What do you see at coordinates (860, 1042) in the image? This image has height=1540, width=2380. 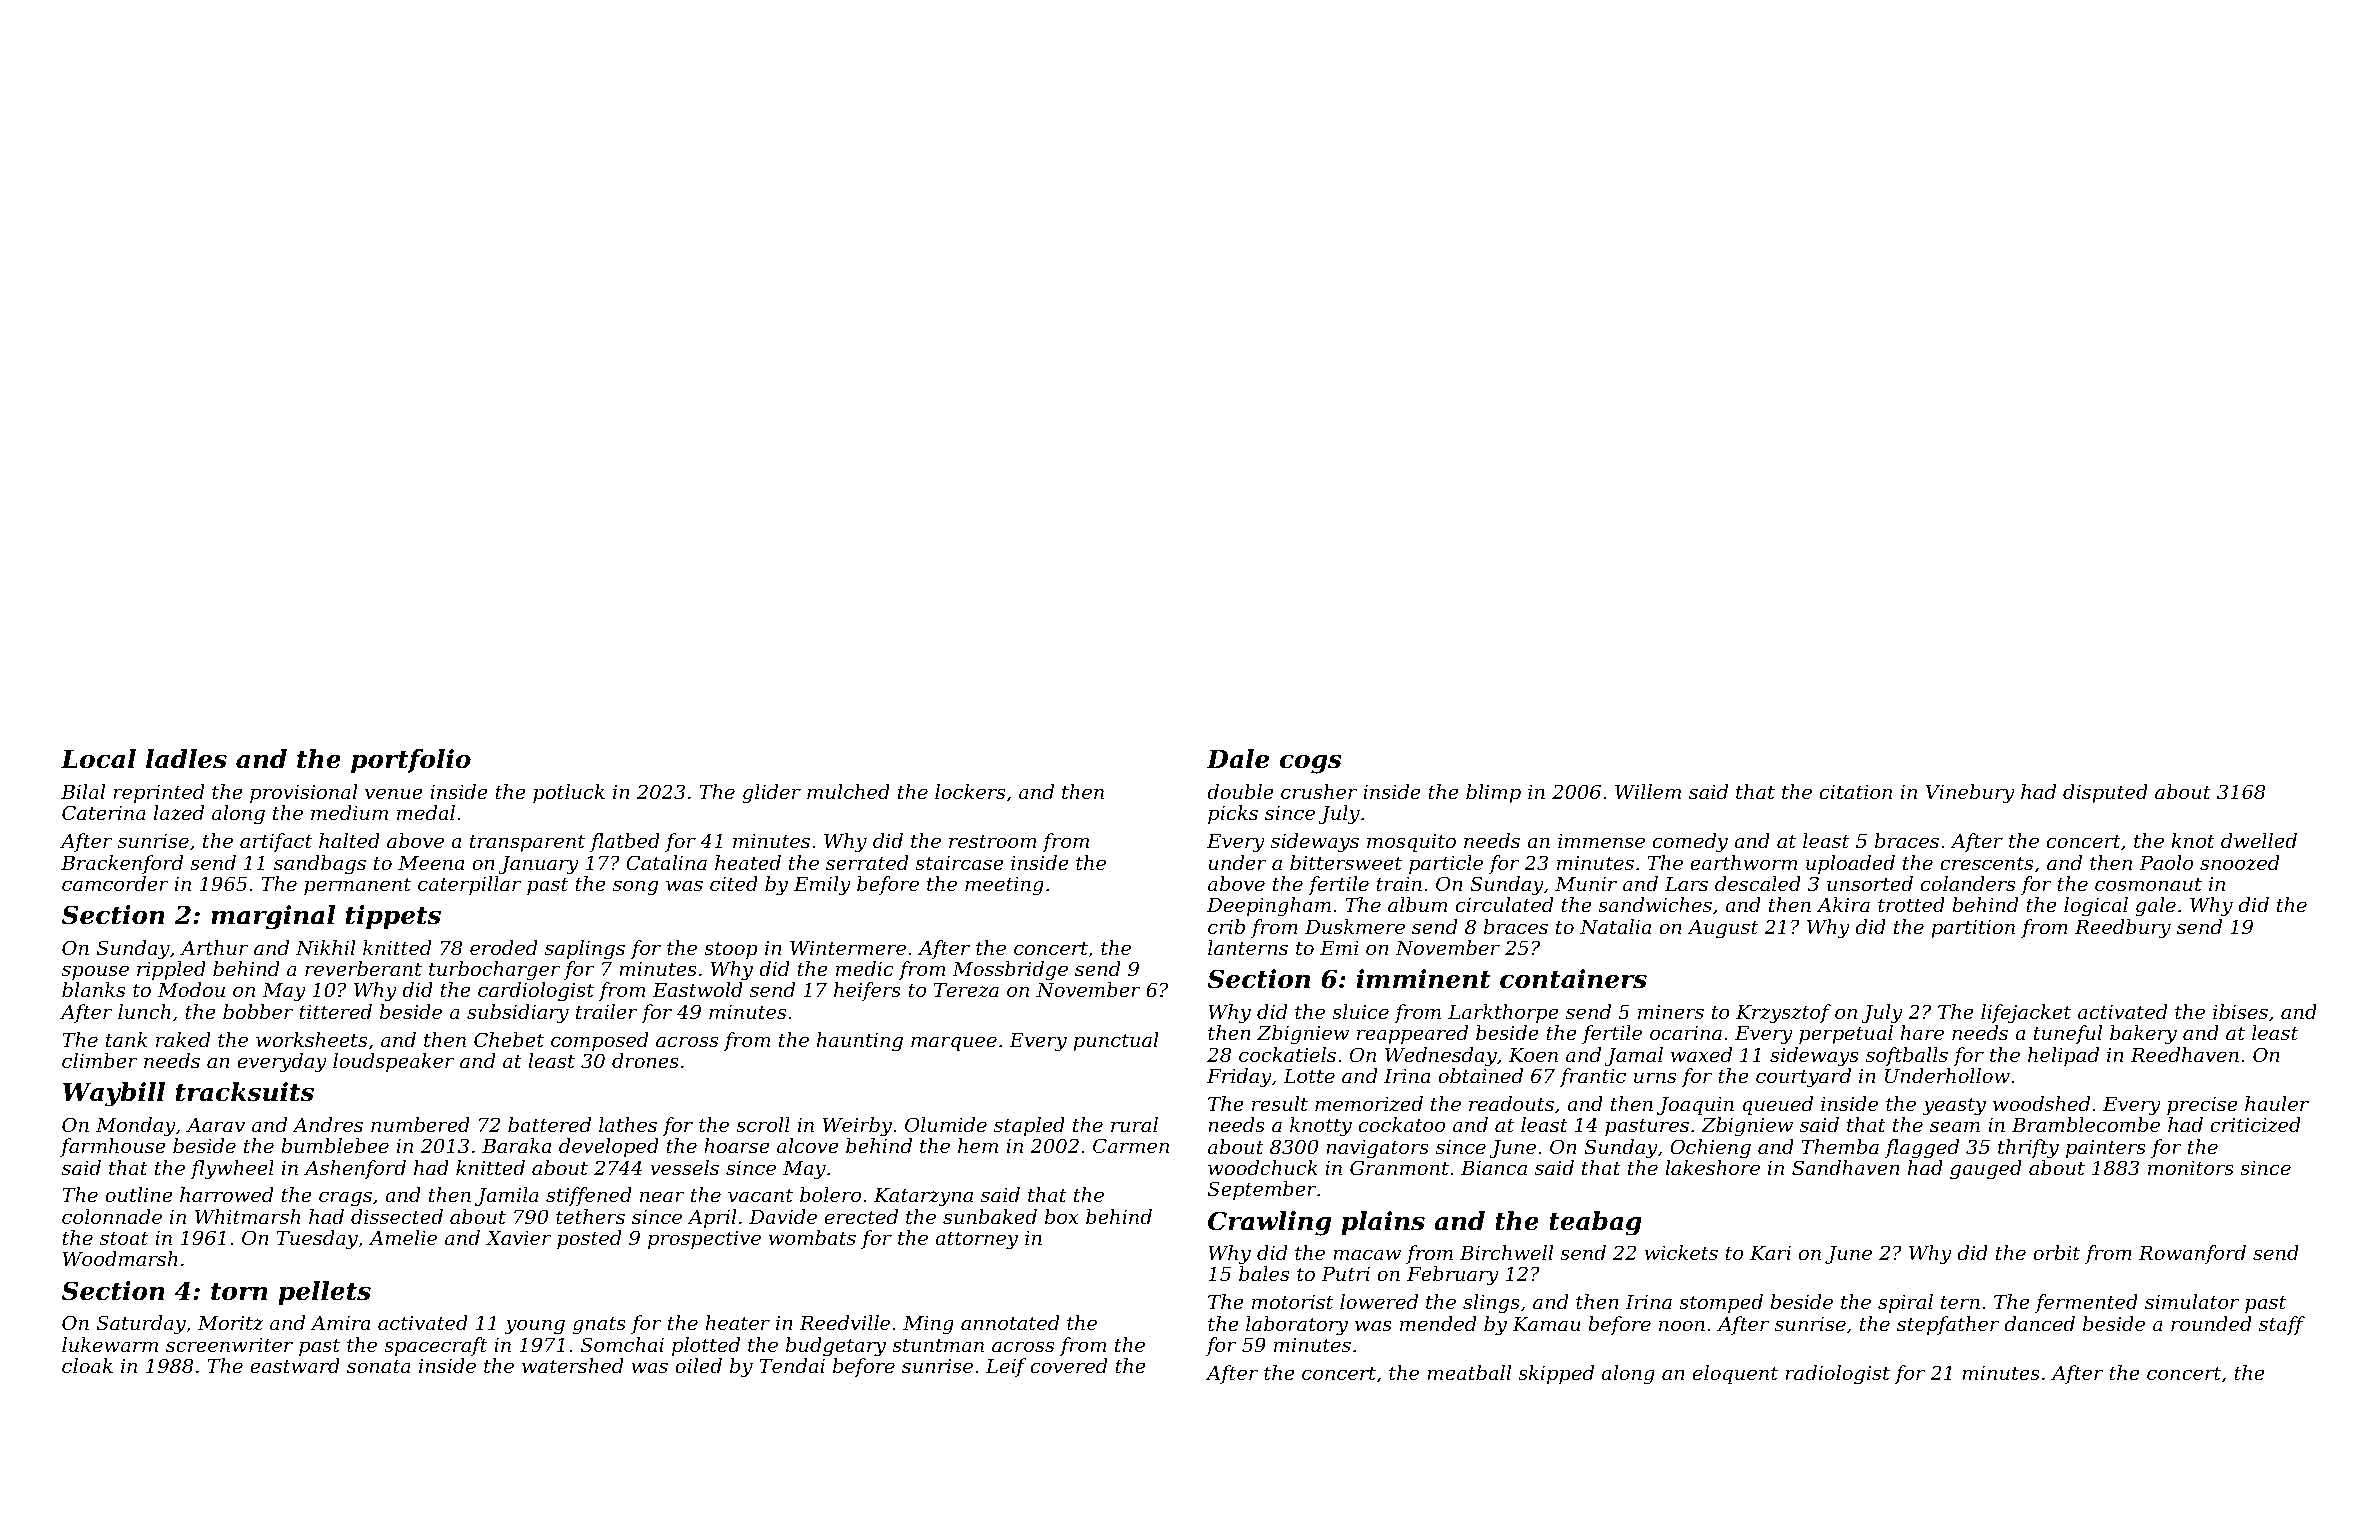 I see `haunting` at bounding box center [860, 1042].
